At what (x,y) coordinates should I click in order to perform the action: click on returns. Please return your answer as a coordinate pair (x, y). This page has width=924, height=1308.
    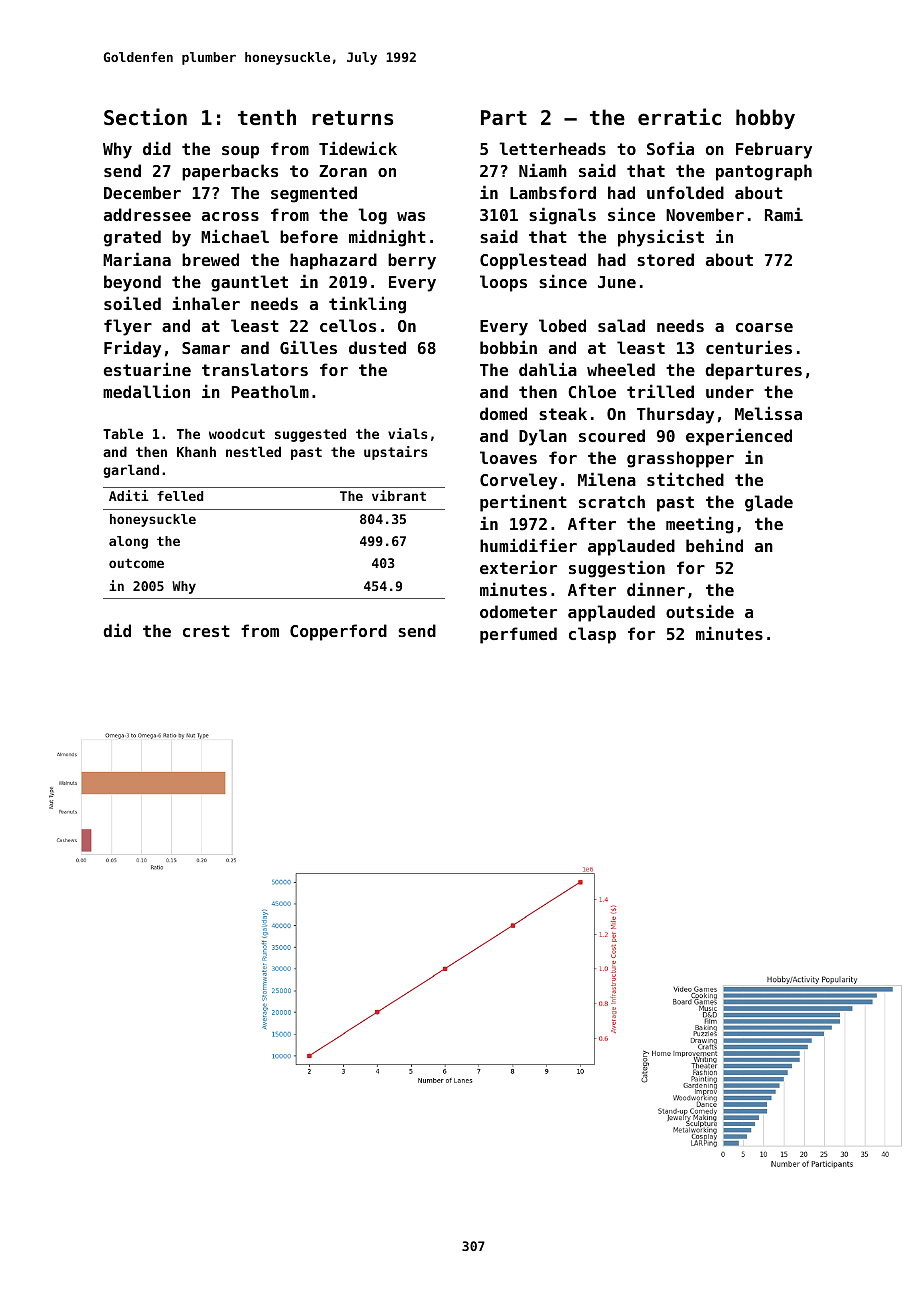
    Looking at the image, I should click on (352, 118).
